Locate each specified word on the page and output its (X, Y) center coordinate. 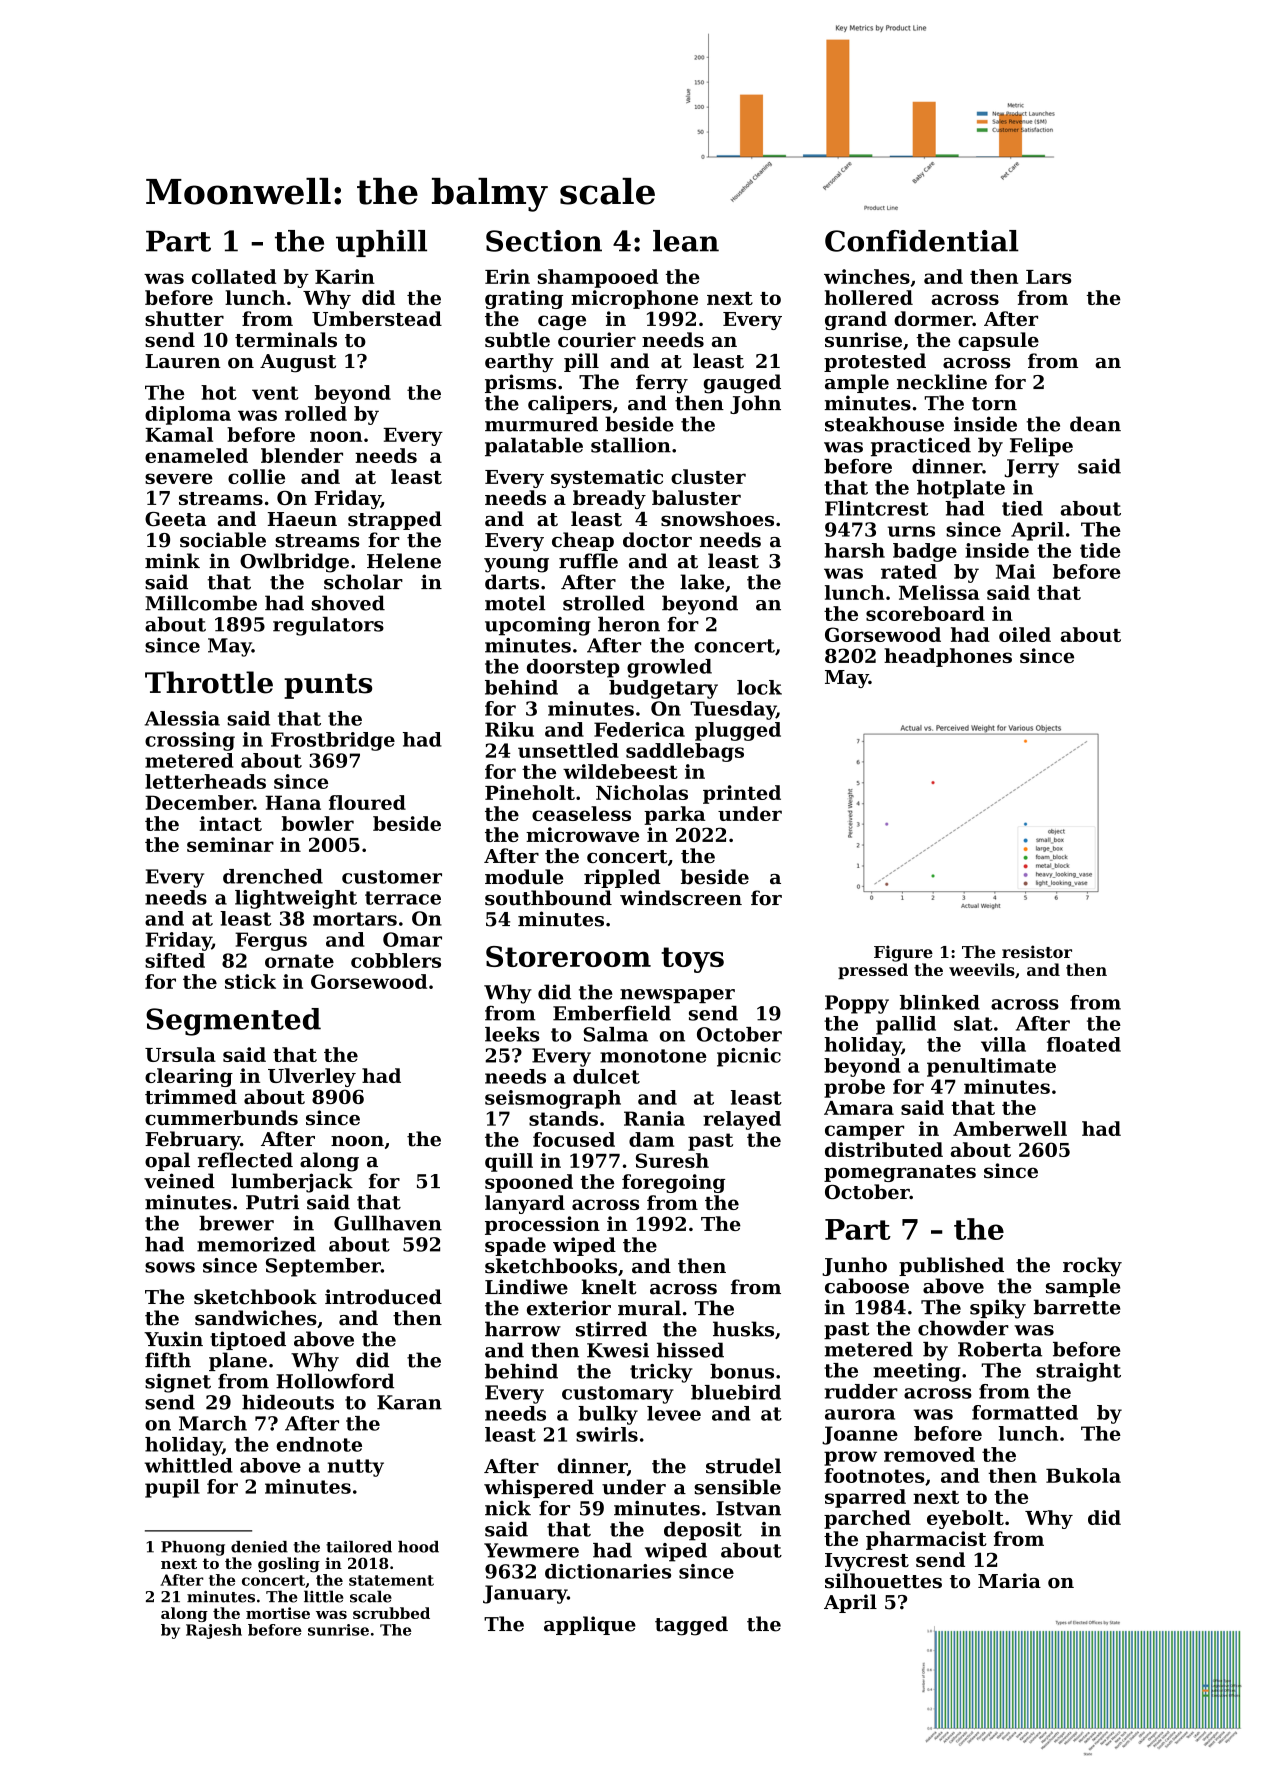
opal (167, 1161)
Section (544, 241)
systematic (607, 478)
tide (1100, 550)
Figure (903, 953)
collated (234, 276)
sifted (175, 960)
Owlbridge (294, 563)
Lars (1048, 277)
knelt (609, 1287)
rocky (1092, 1267)
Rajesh (214, 1631)
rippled (622, 878)
